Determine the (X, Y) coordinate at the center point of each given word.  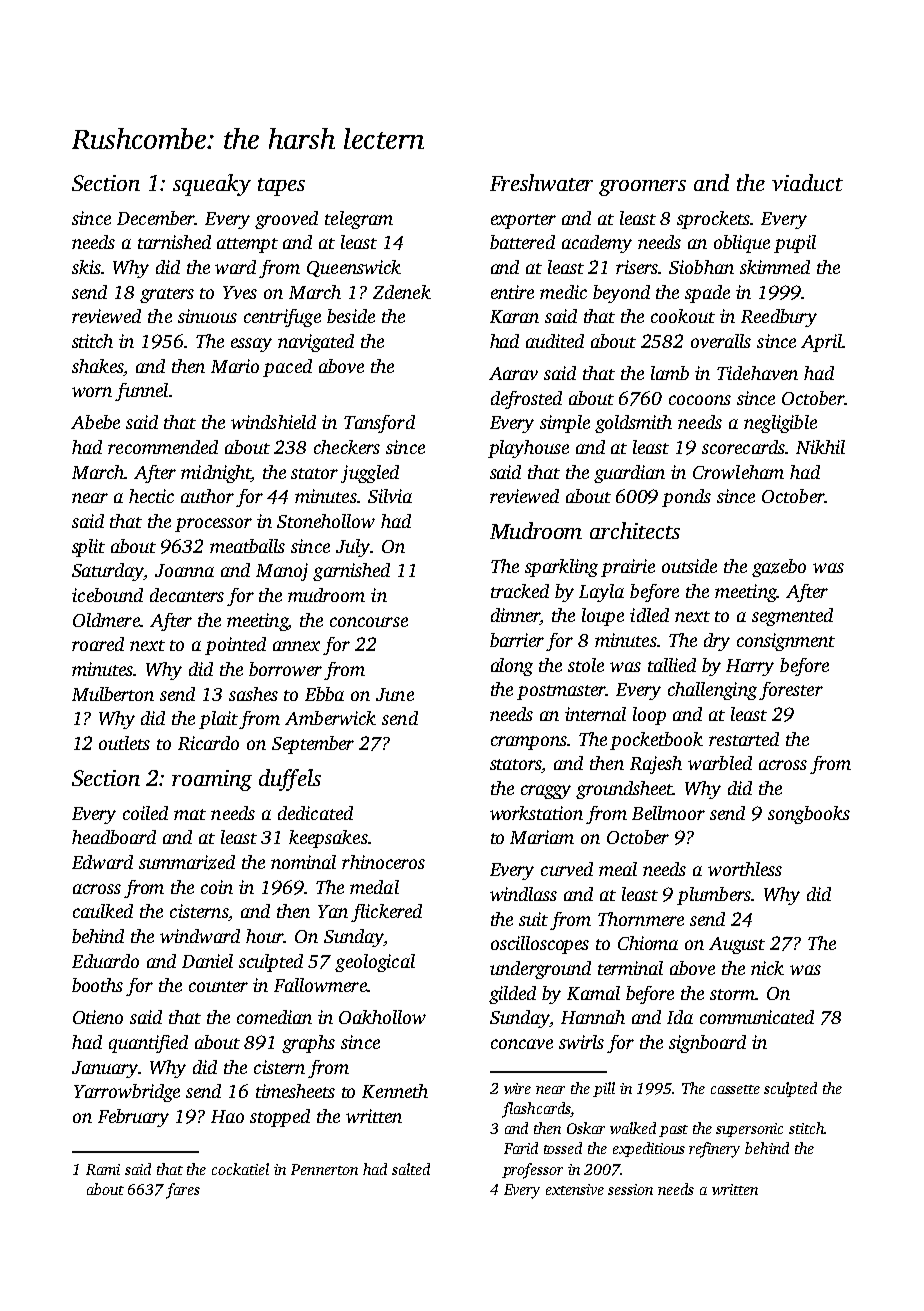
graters (167, 295)
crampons (529, 743)
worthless (745, 869)
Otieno (98, 1017)
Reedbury (779, 318)
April (821, 343)
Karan (514, 316)
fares (183, 1191)
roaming (212, 780)
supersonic (749, 1130)
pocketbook (656, 741)
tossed (563, 1148)
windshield (273, 422)
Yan (333, 911)
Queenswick (354, 268)
